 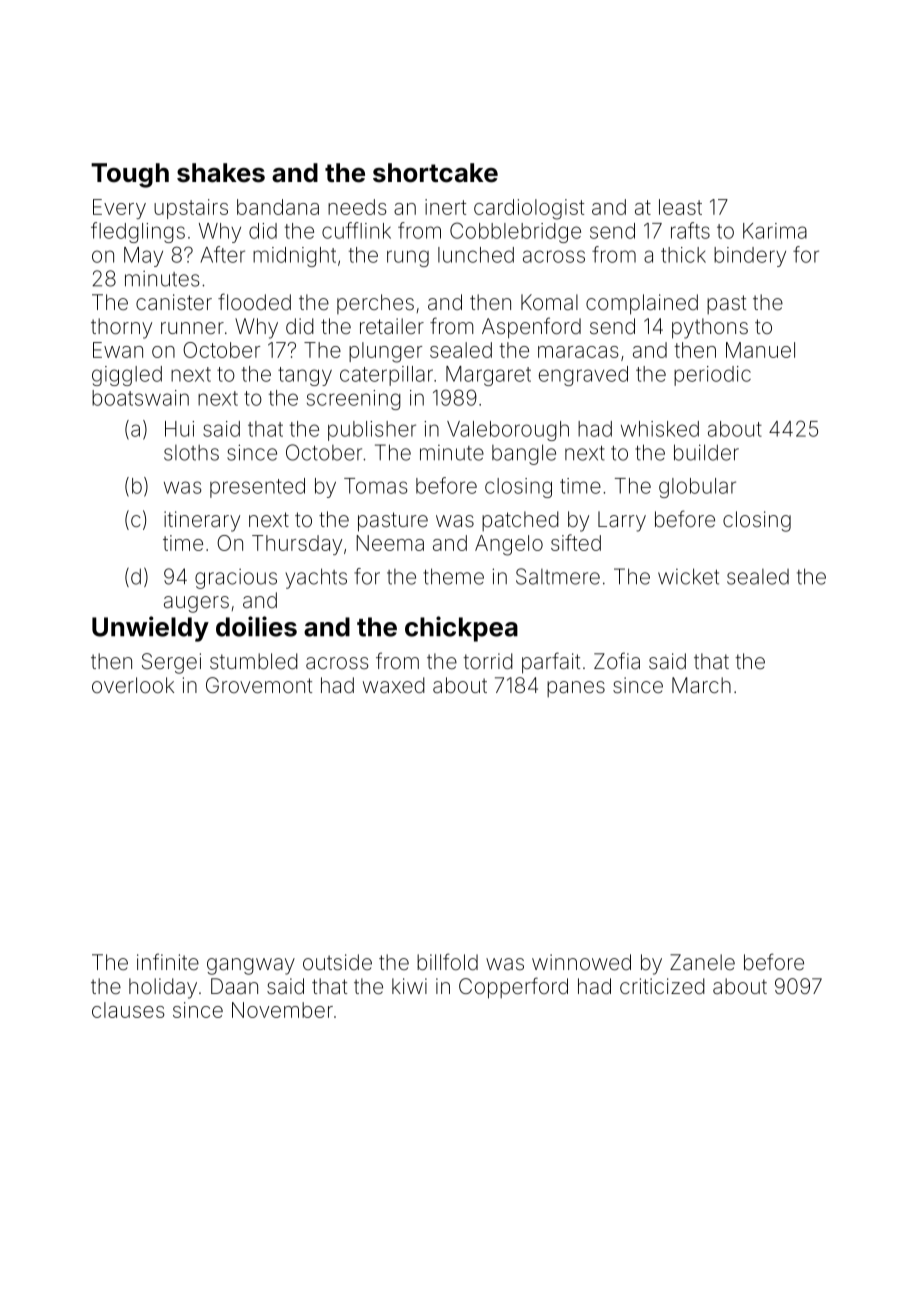 What do you see at coordinates (174, 302) in the screenshot?
I see `canister` at bounding box center [174, 302].
